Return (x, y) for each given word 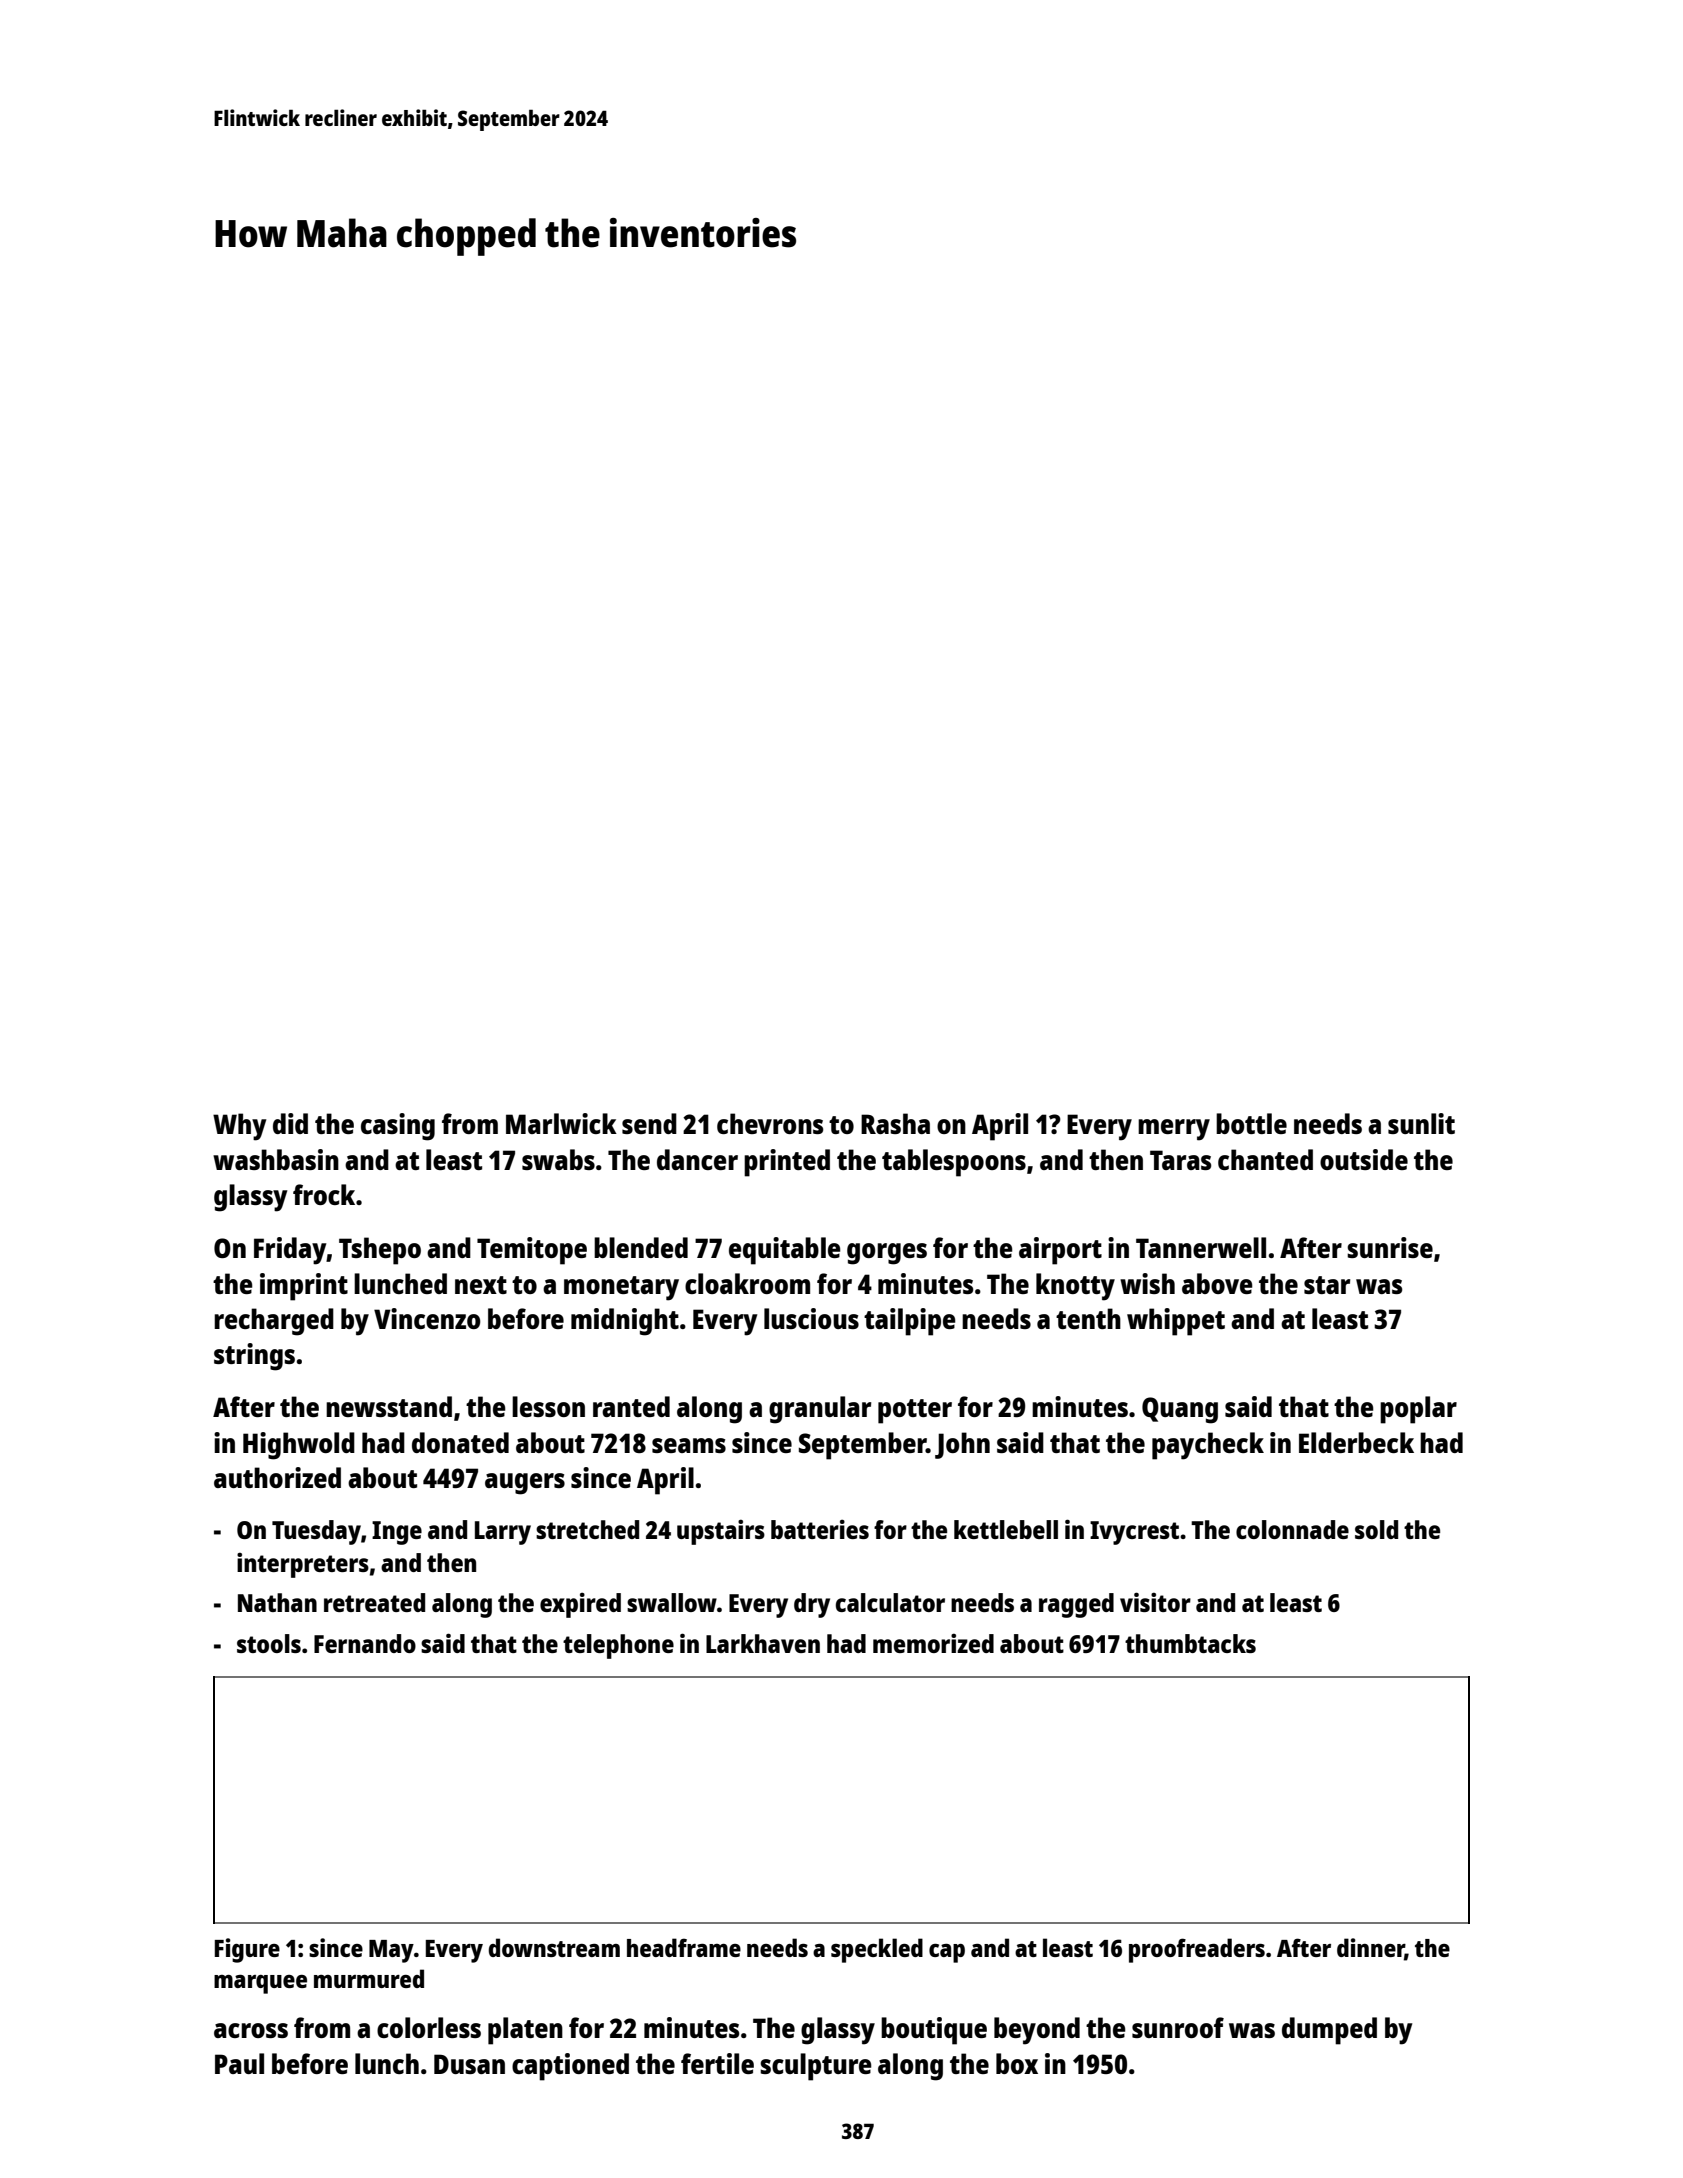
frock (324, 1194)
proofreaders (1197, 1950)
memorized (933, 1643)
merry (1174, 1130)
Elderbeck (1356, 1442)
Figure (247, 1950)
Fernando (365, 1643)
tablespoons (954, 1163)
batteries (820, 1529)
